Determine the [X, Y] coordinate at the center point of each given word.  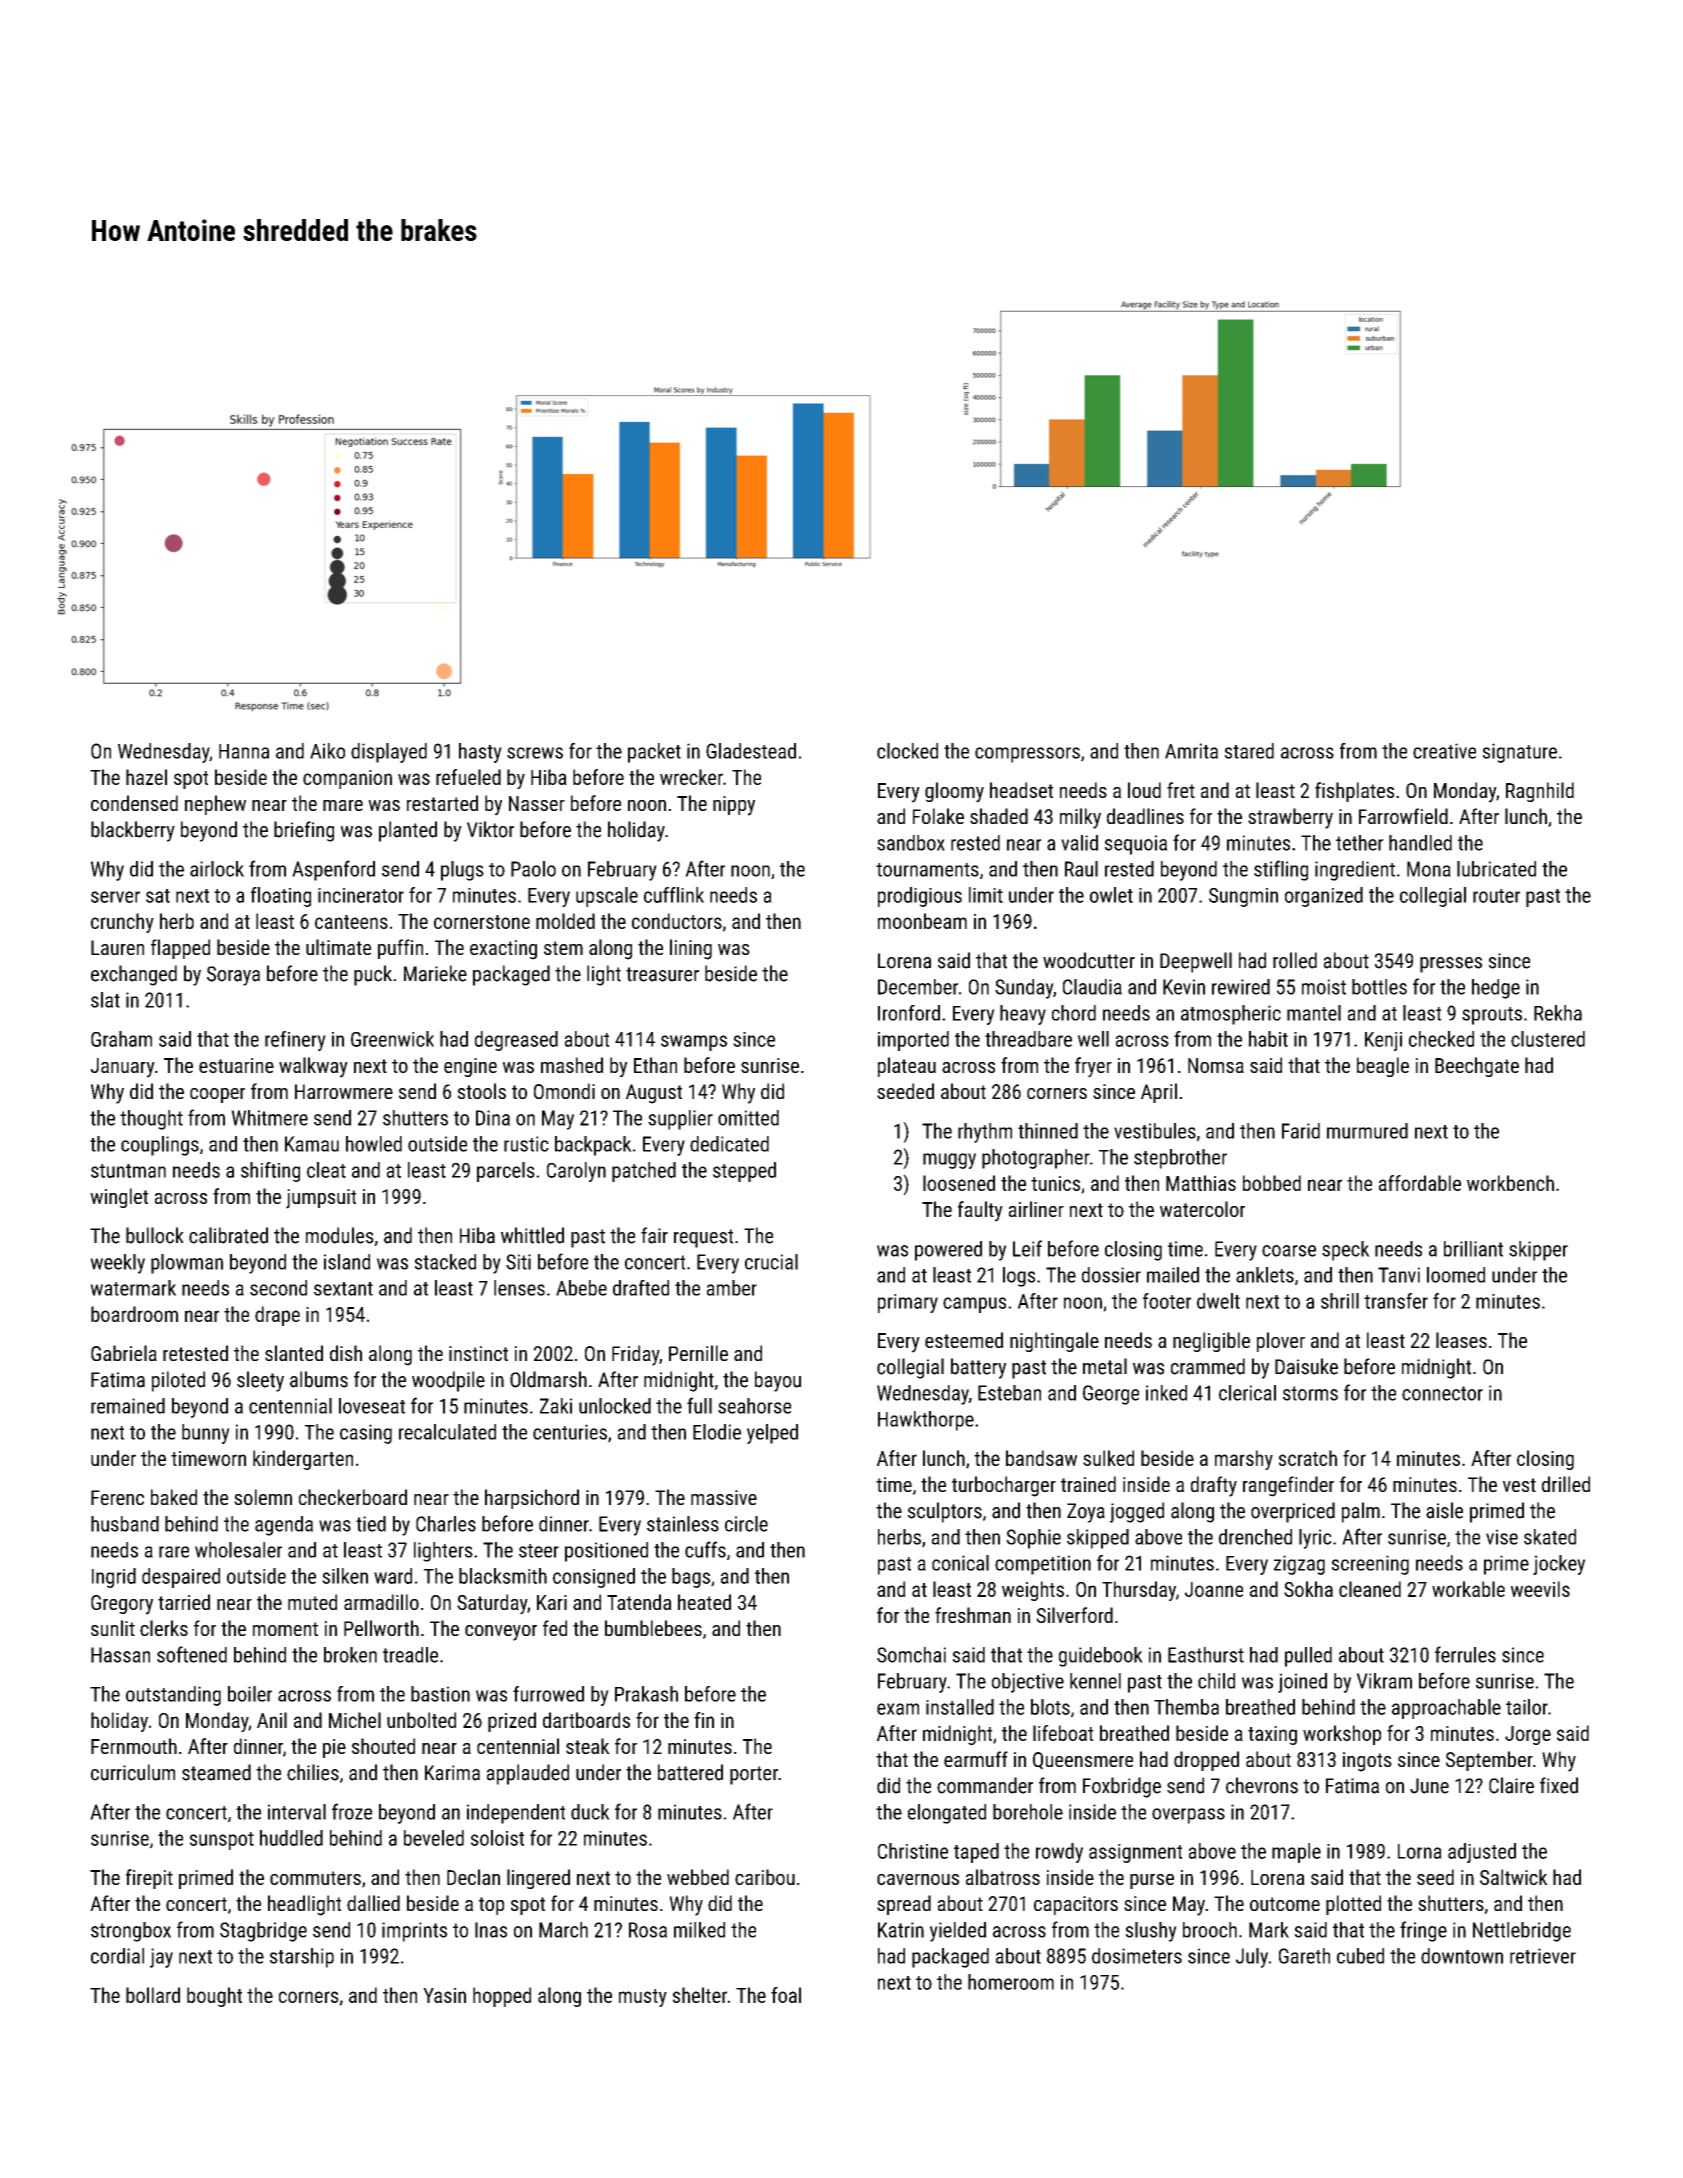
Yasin [444, 1995]
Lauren [117, 947]
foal [786, 1995]
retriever [1543, 1956]
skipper [1538, 1251]
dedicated [729, 1144]
